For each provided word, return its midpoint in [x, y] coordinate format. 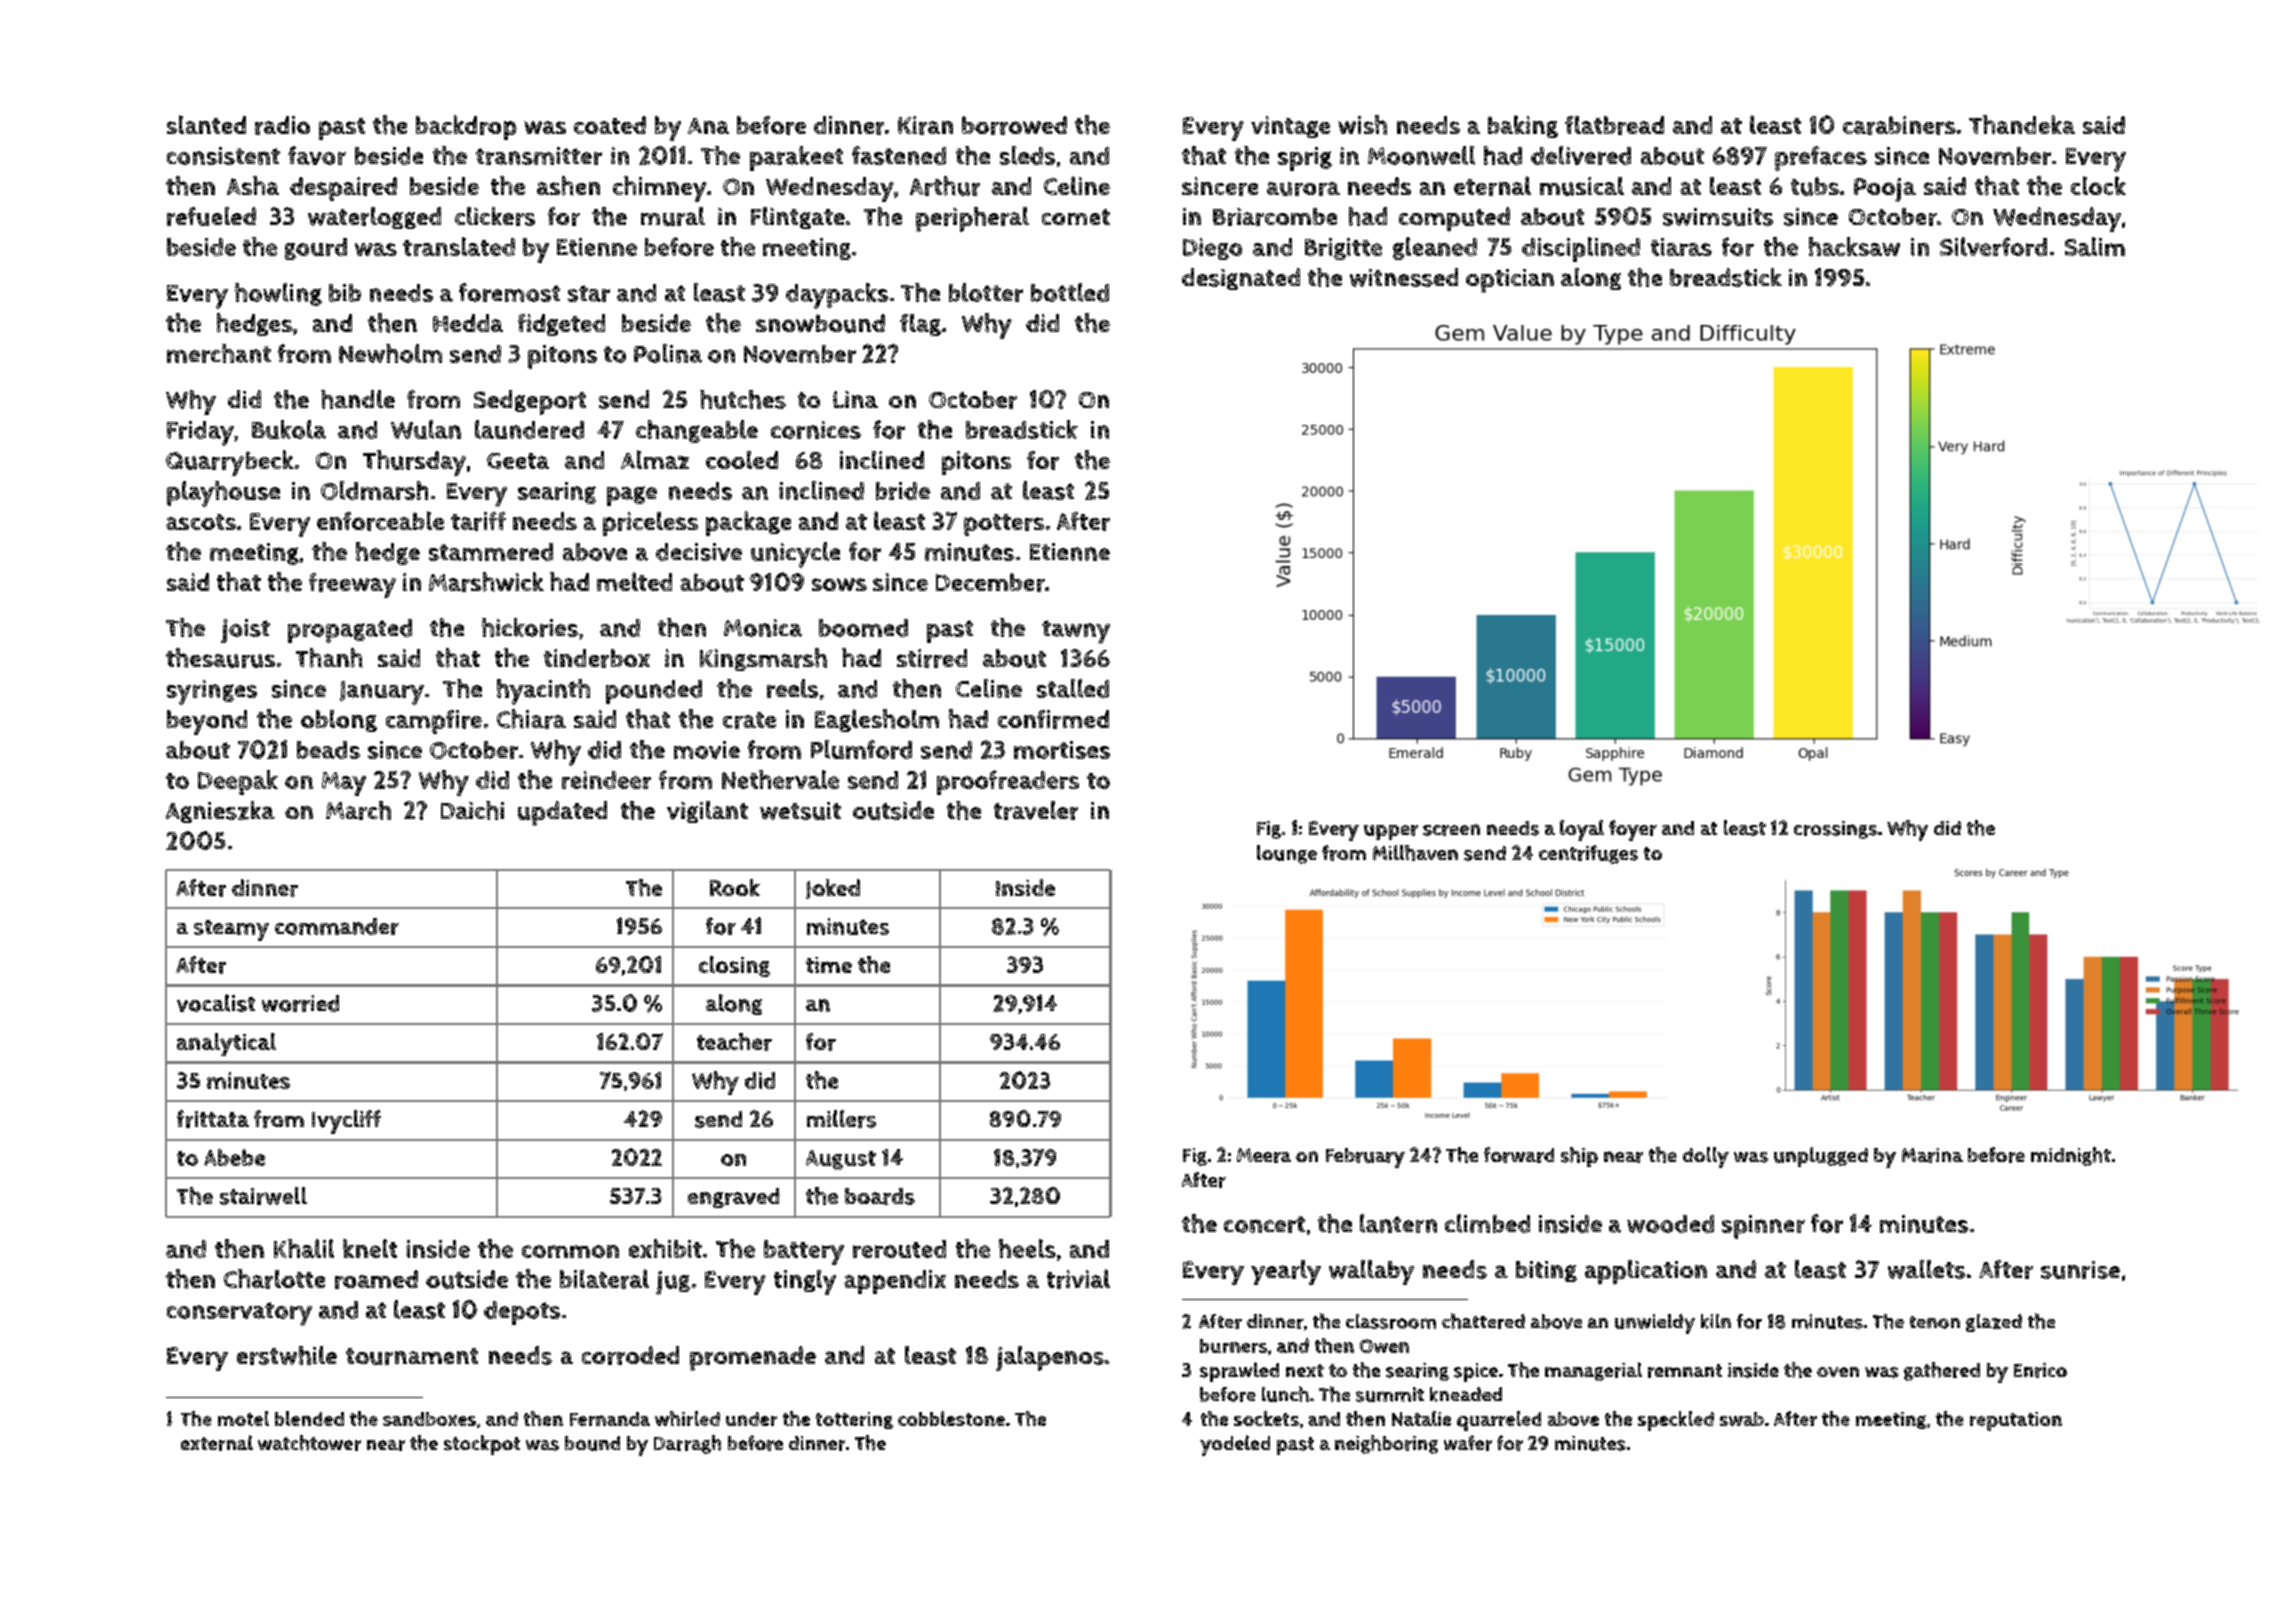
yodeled [1235, 1445]
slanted [206, 124]
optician [1510, 281]
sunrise [2080, 1270]
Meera [1264, 1155]
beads [328, 750]
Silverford [1993, 246]
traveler [1036, 810]
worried [300, 1003]
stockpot [482, 1445]
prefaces [1821, 158]
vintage [1290, 127]
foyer [1633, 830]
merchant [219, 353]
